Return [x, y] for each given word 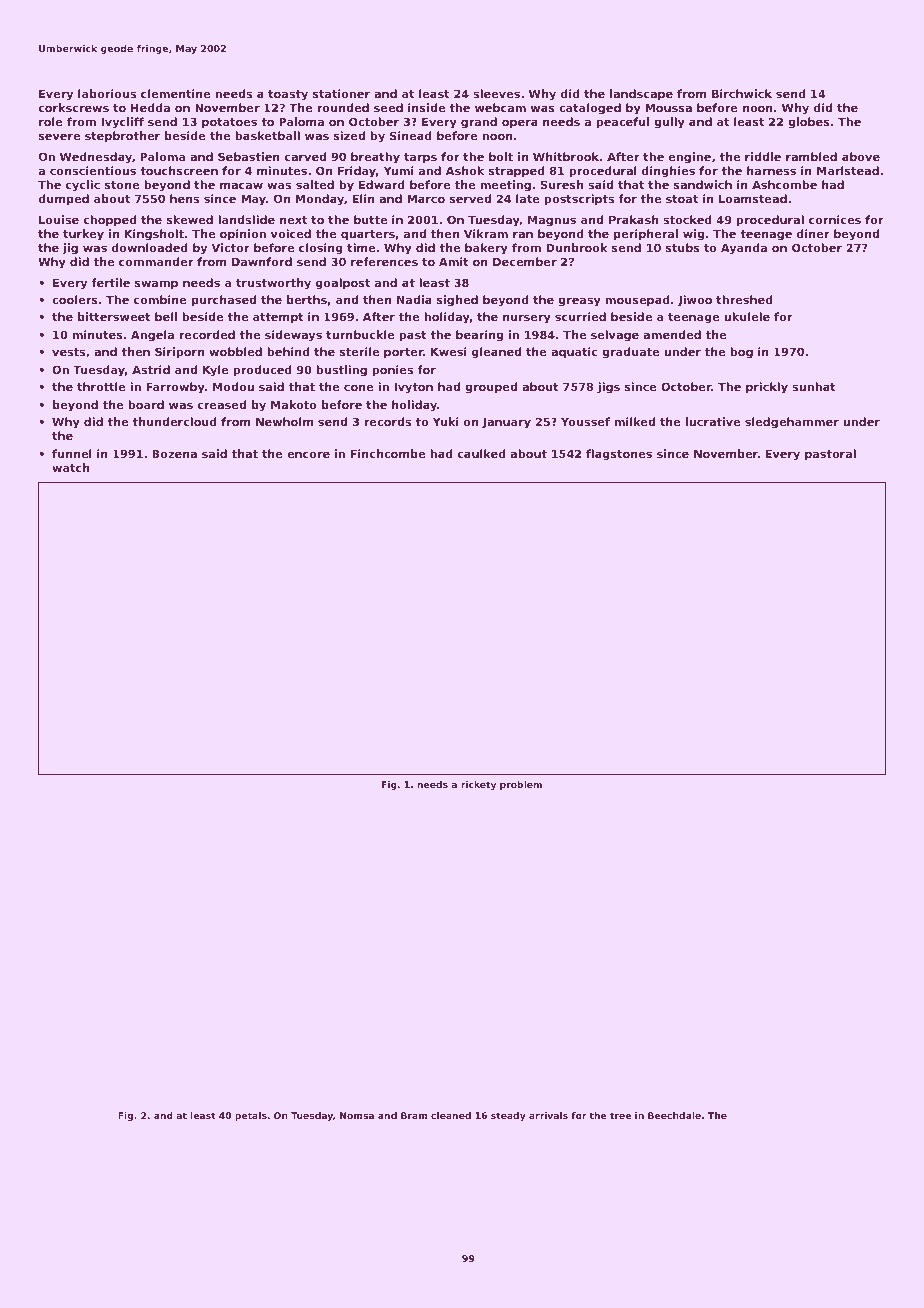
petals [251, 1116]
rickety [478, 785]
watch [70, 467]
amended [672, 334]
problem [521, 785]
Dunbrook [577, 247]
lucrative [713, 421]
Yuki [446, 421]
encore [308, 454]
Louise [59, 219]
